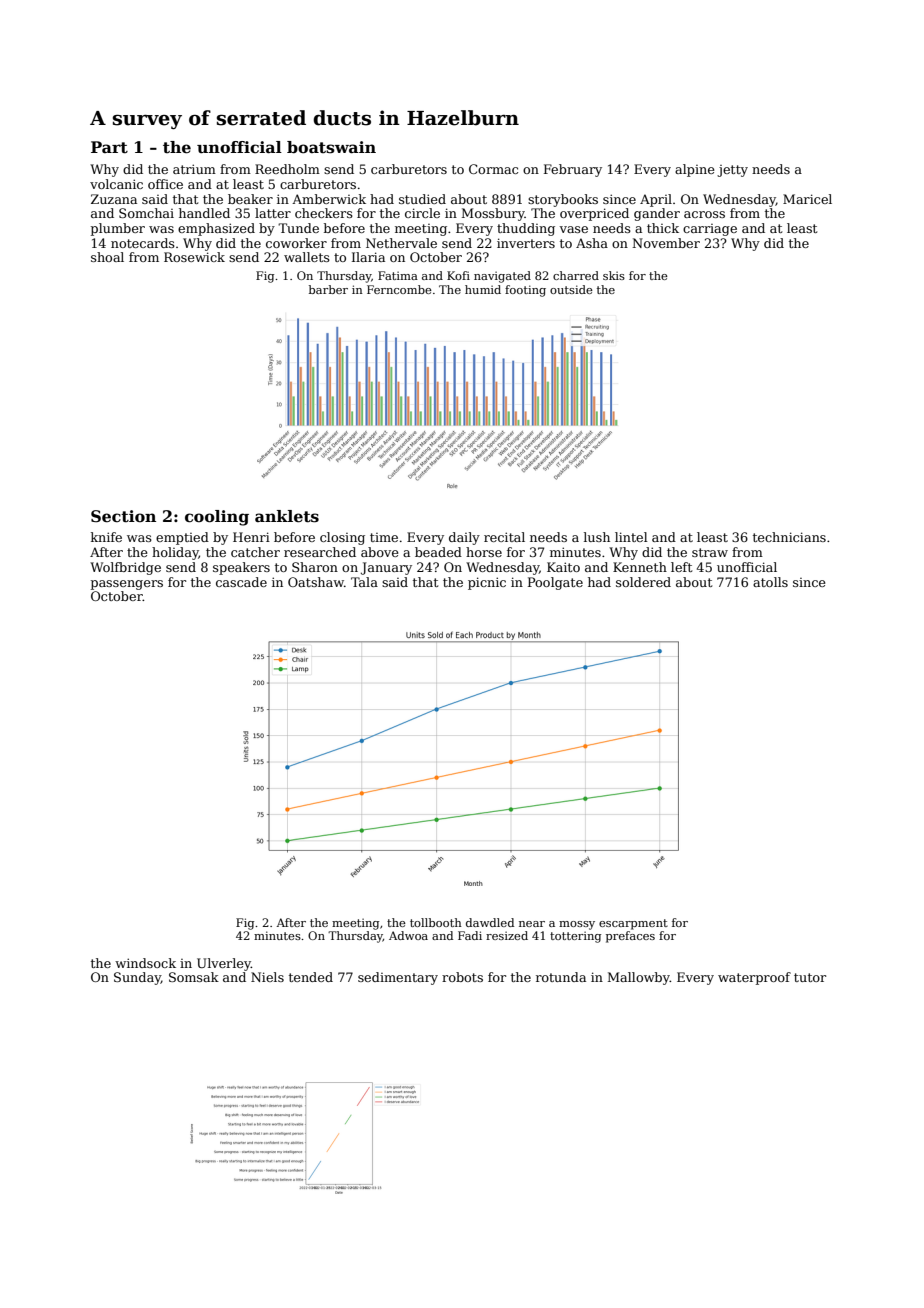 The width and height of the page is (924, 1308). I want to click on skis, so click(614, 275).
